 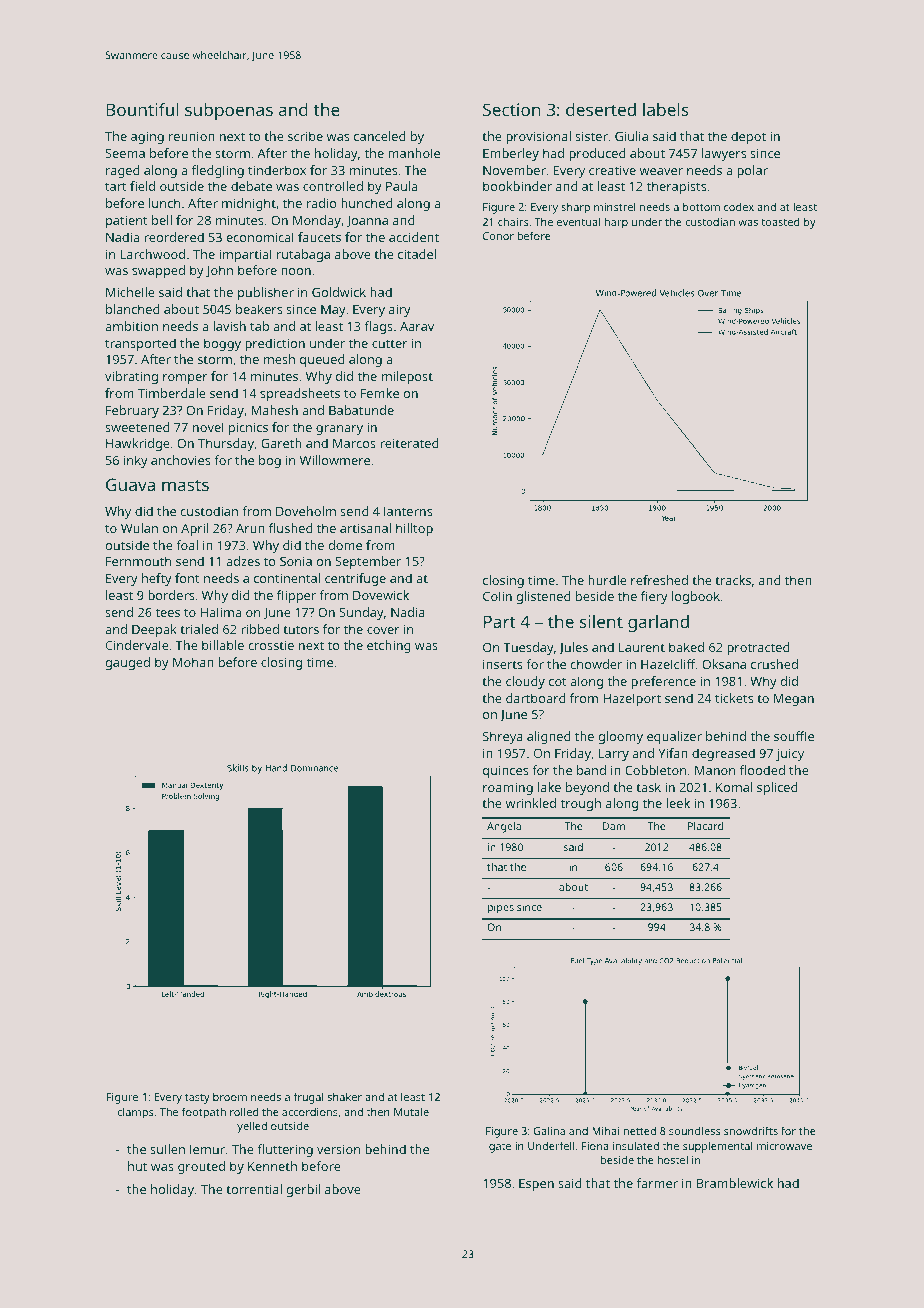 I want to click on canceled, so click(x=380, y=136).
